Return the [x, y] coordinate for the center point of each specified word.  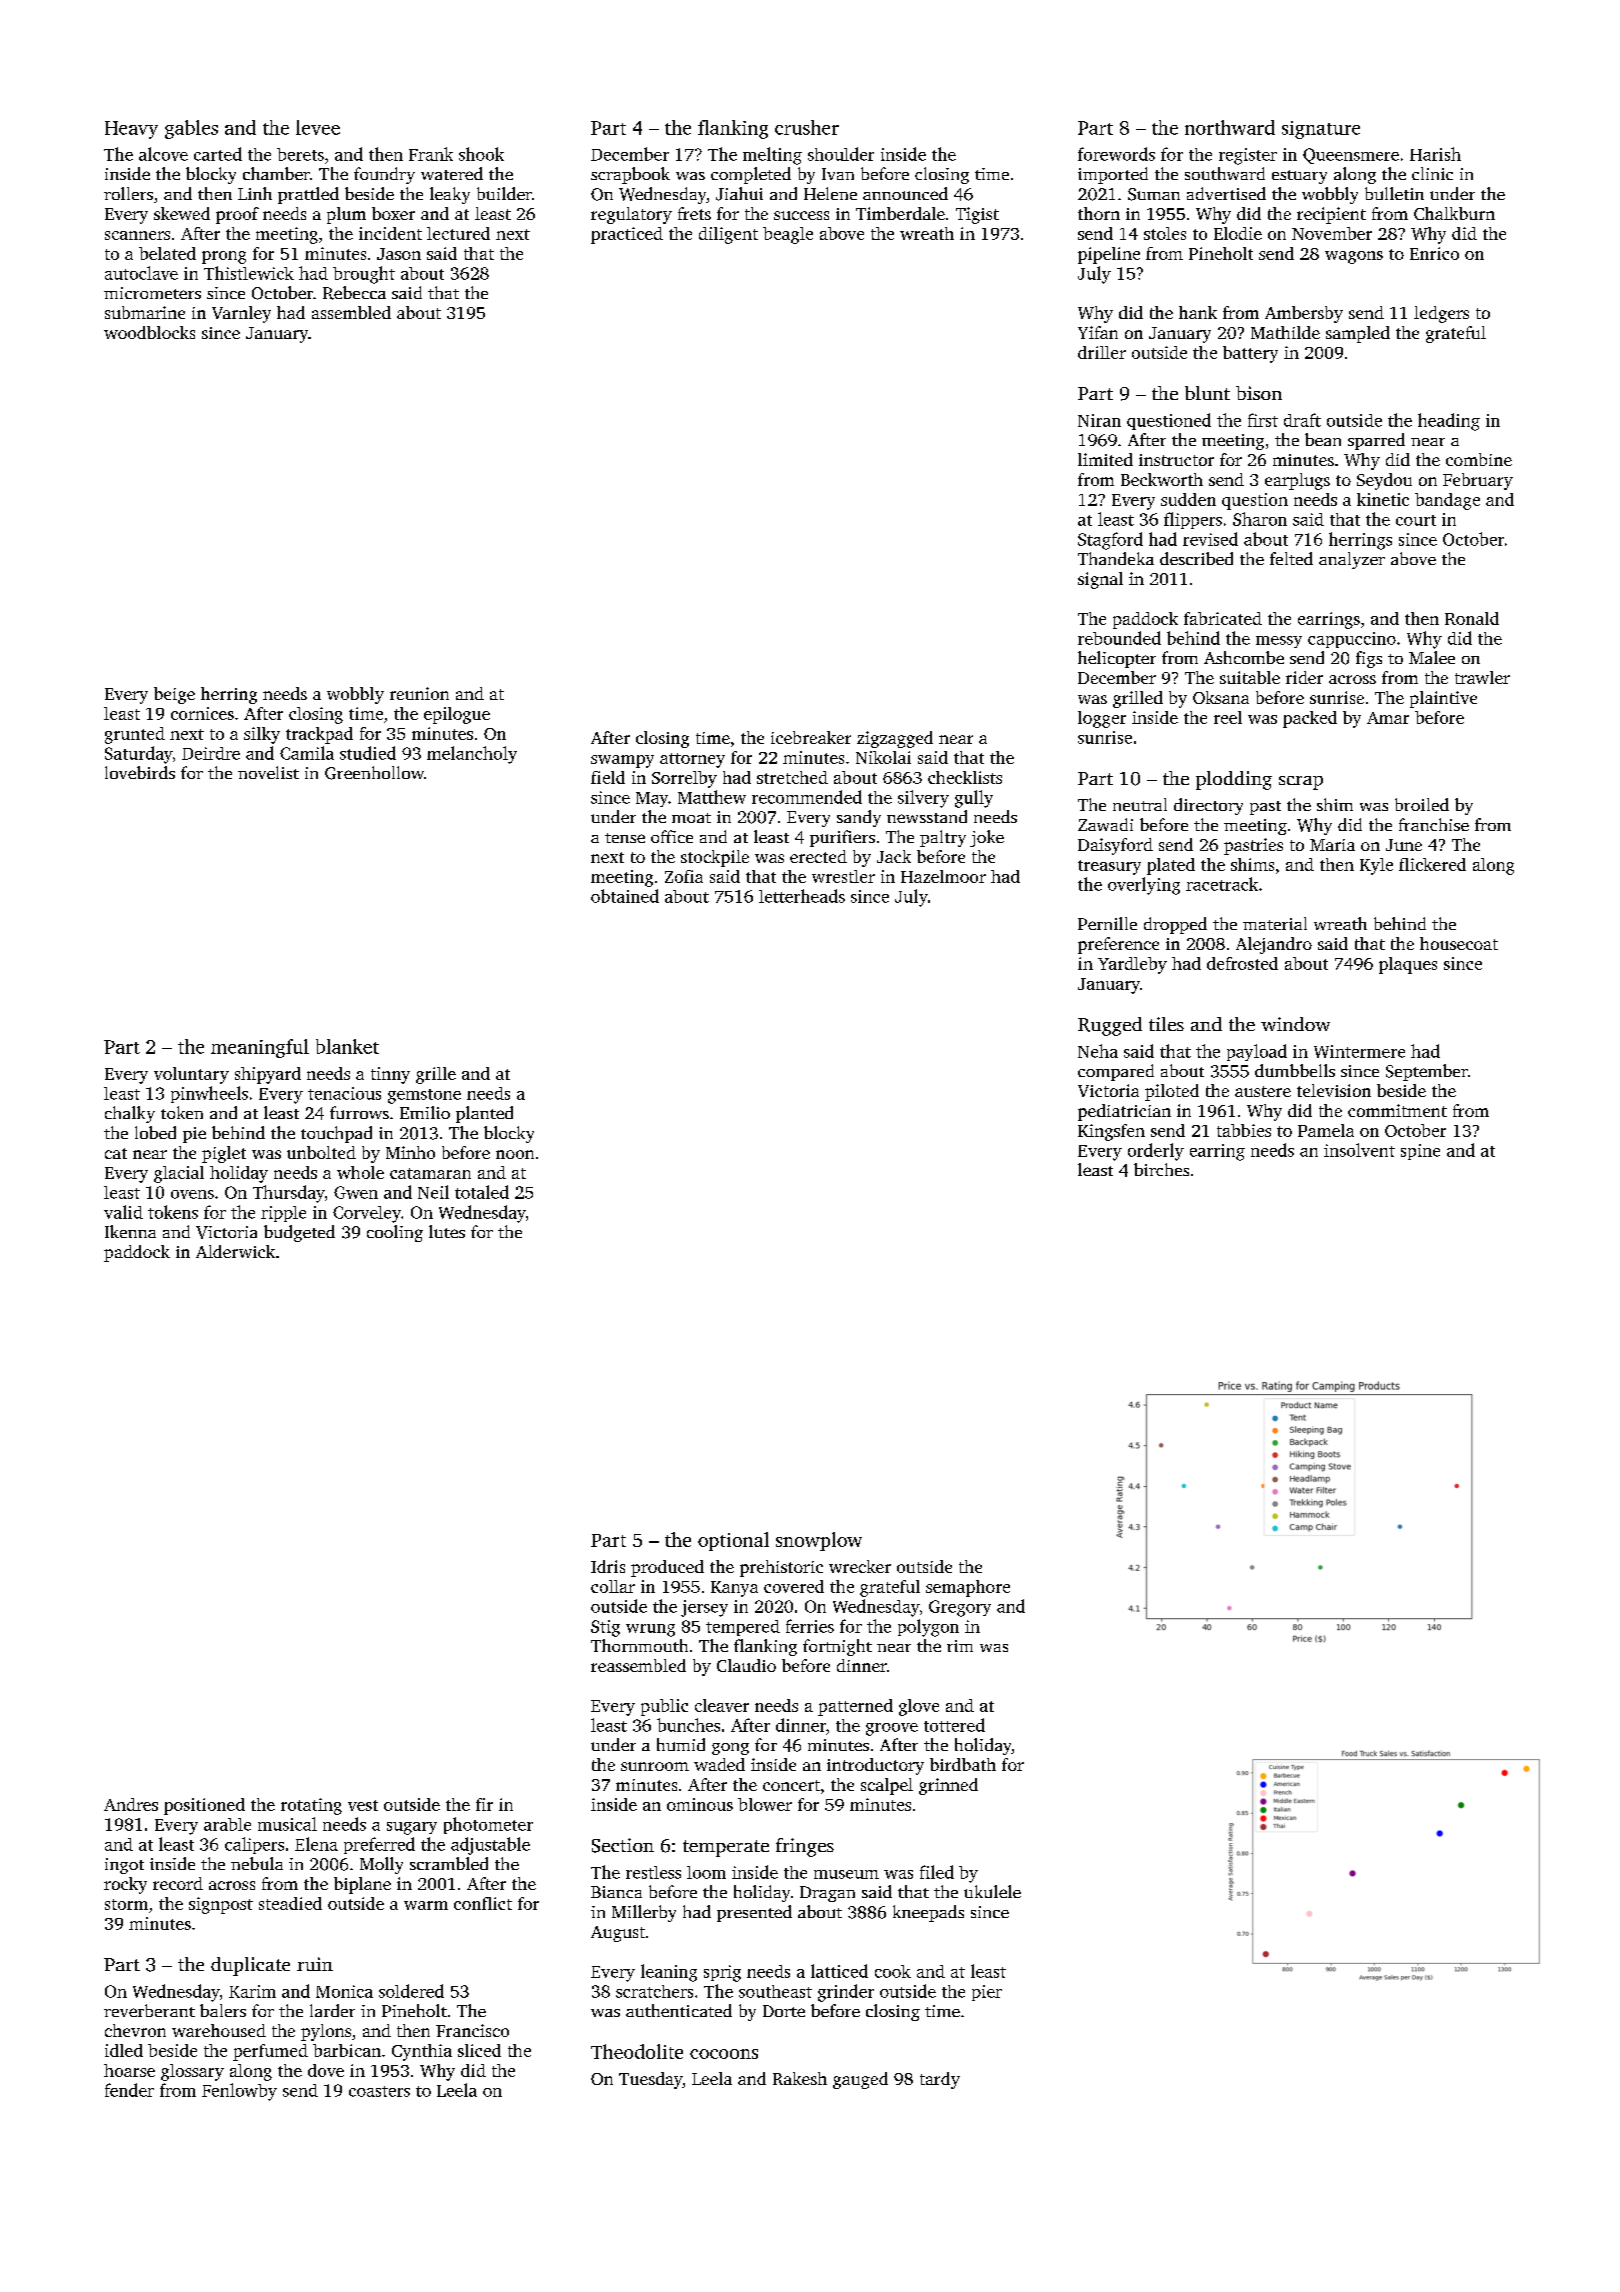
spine [1420, 1152]
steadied [290, 1903]
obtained [625, 896]
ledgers [1441, 314]
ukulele [992, 1891]
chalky [130, 1114]
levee [318, 127]
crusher [807, 127]
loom [706, 1872]
